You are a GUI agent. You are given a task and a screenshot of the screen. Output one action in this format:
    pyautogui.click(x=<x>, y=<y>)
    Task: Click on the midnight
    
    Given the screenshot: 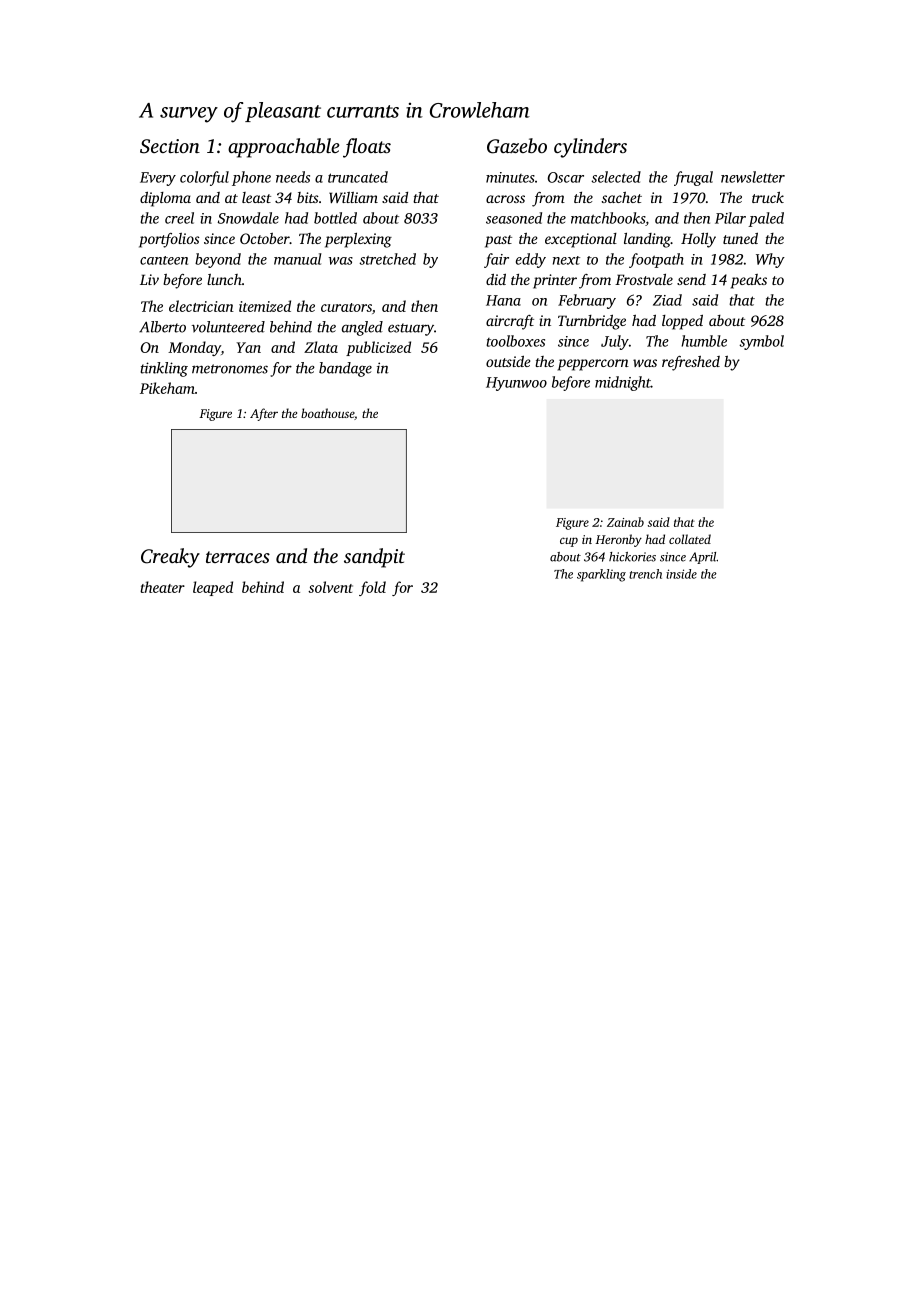 What is the action you would take?
    pyautogui.click(x=623, y=383)
